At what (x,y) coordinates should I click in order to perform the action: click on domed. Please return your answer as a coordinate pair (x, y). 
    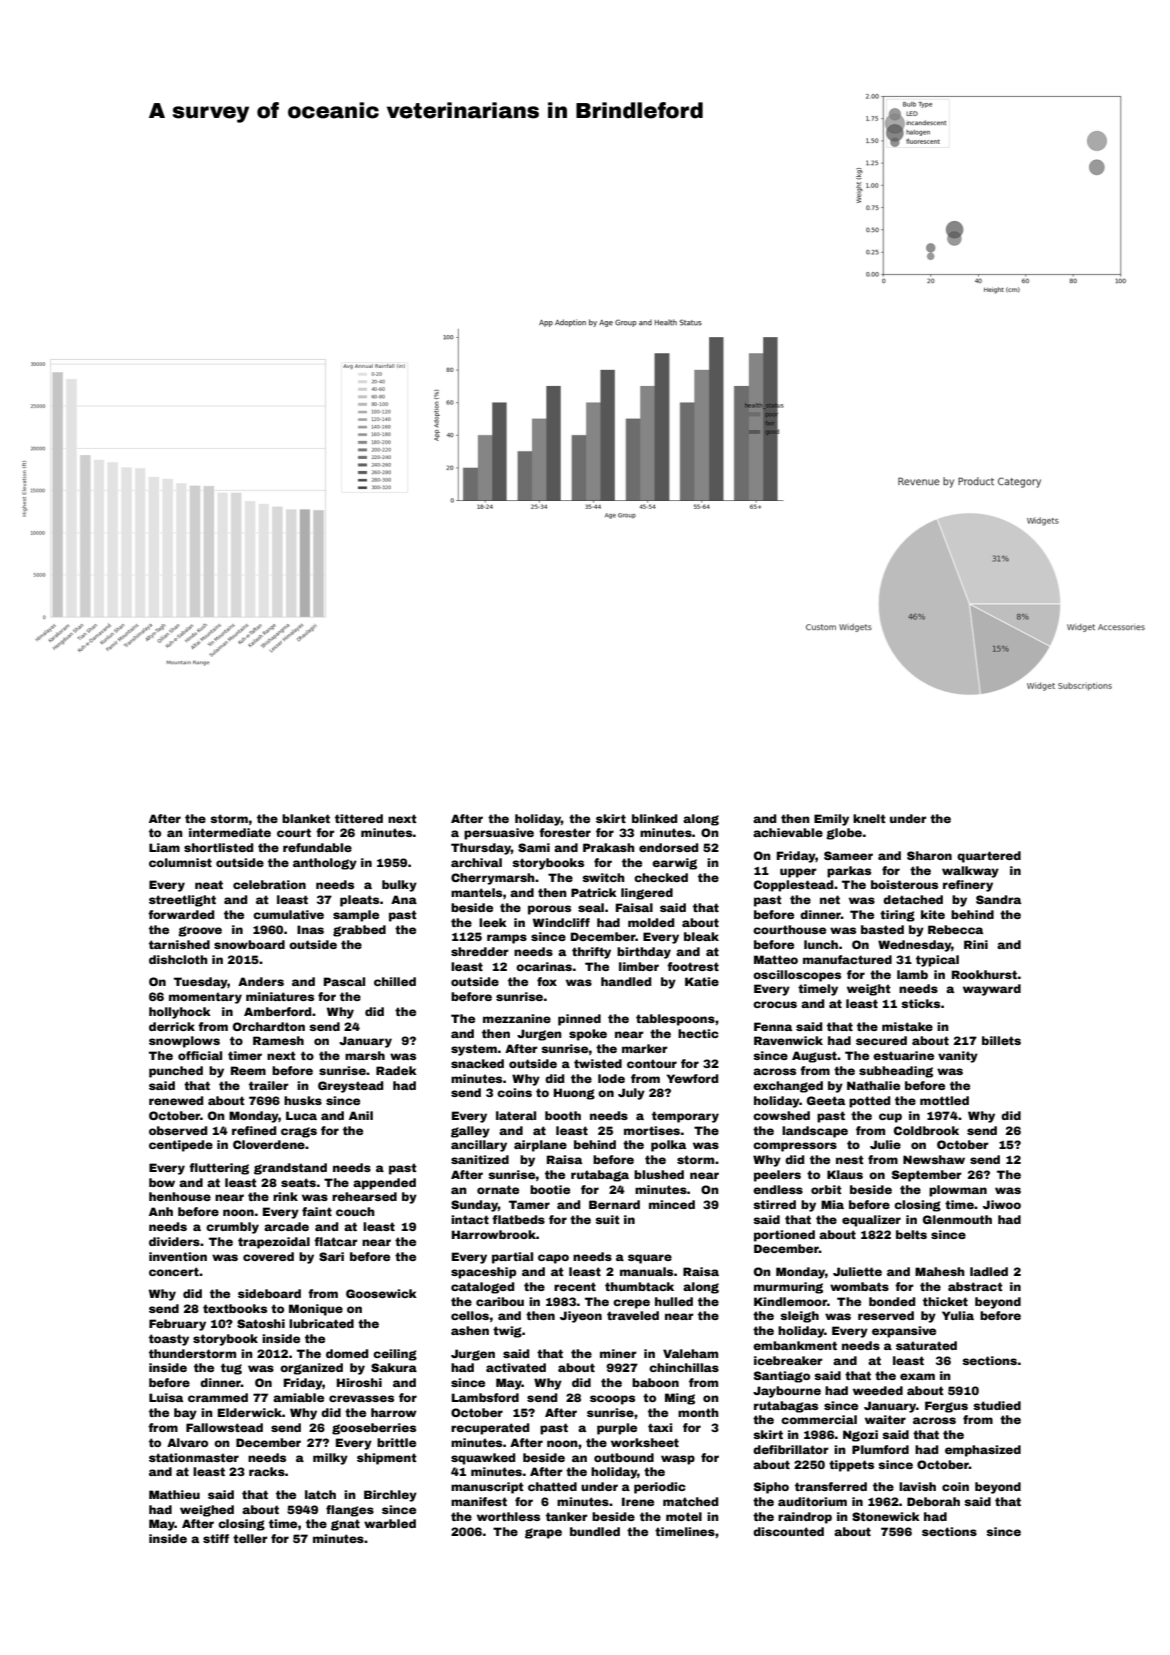
    Looking at the image, I should click on (347, 1353).
